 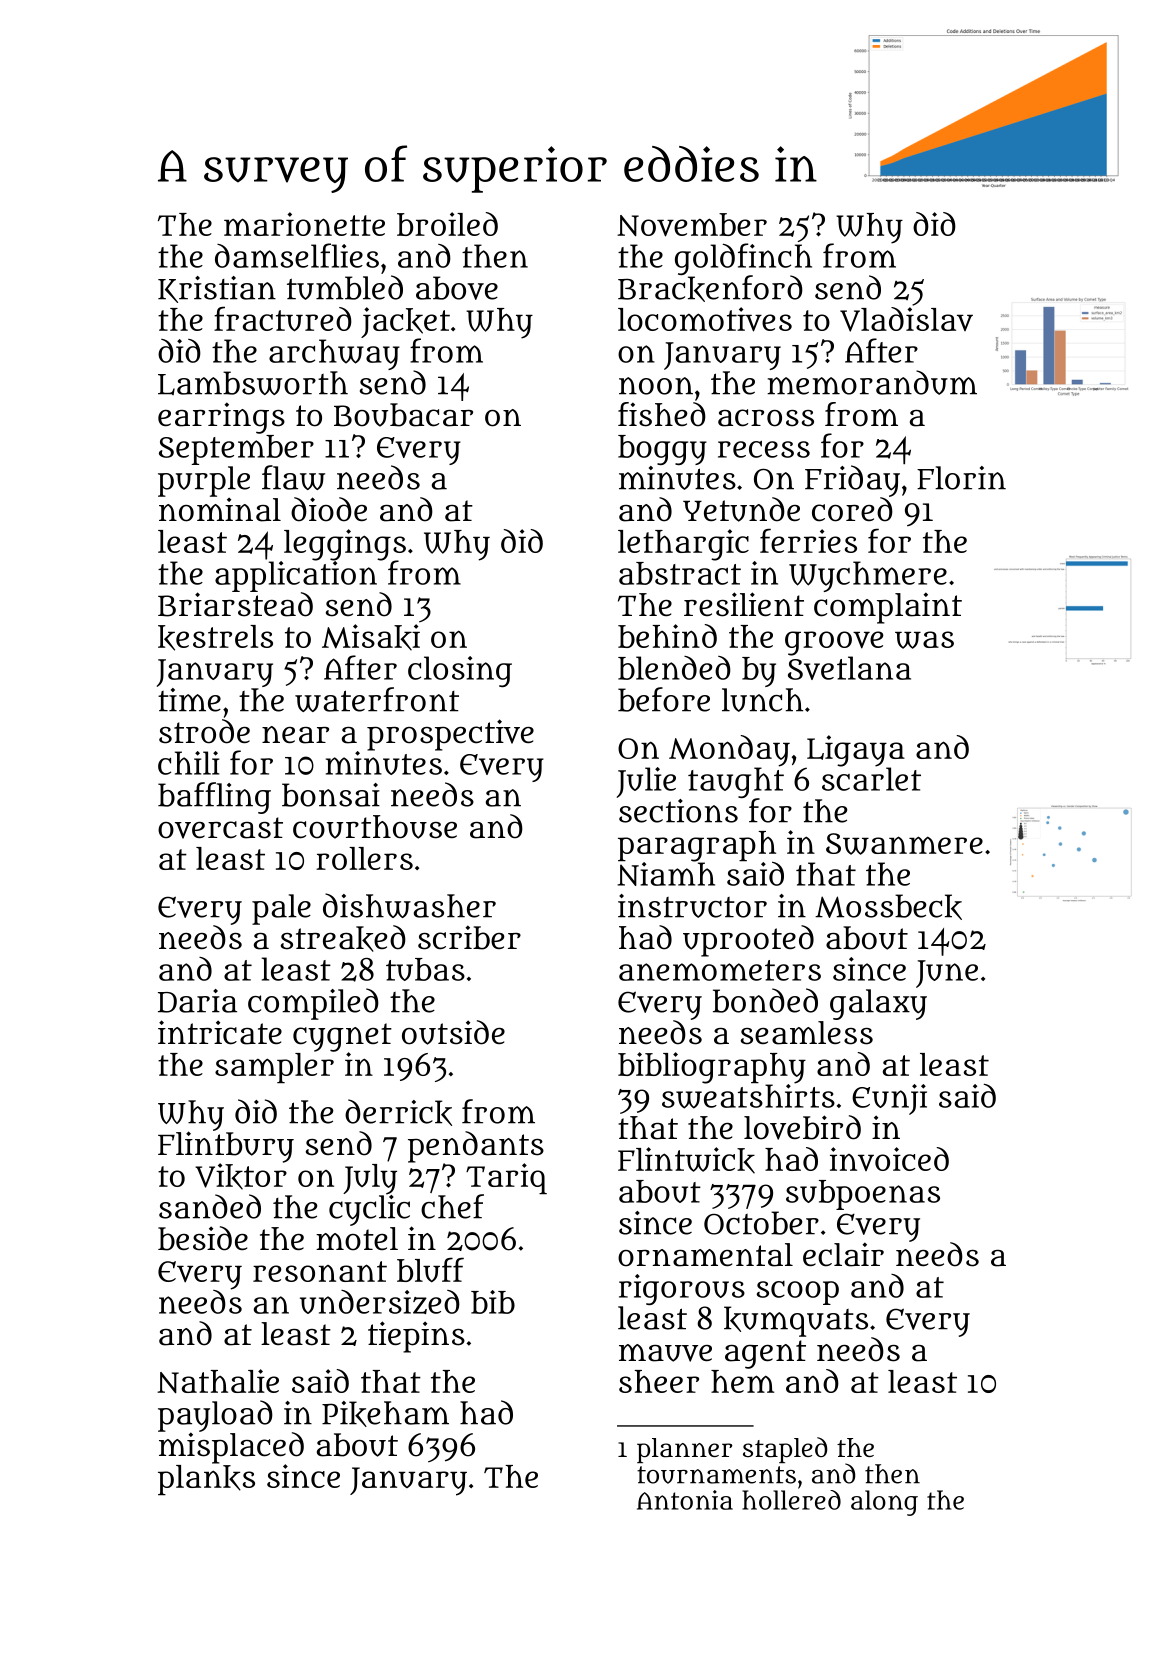 I want to click on closing, so click(x=460, y=671).
